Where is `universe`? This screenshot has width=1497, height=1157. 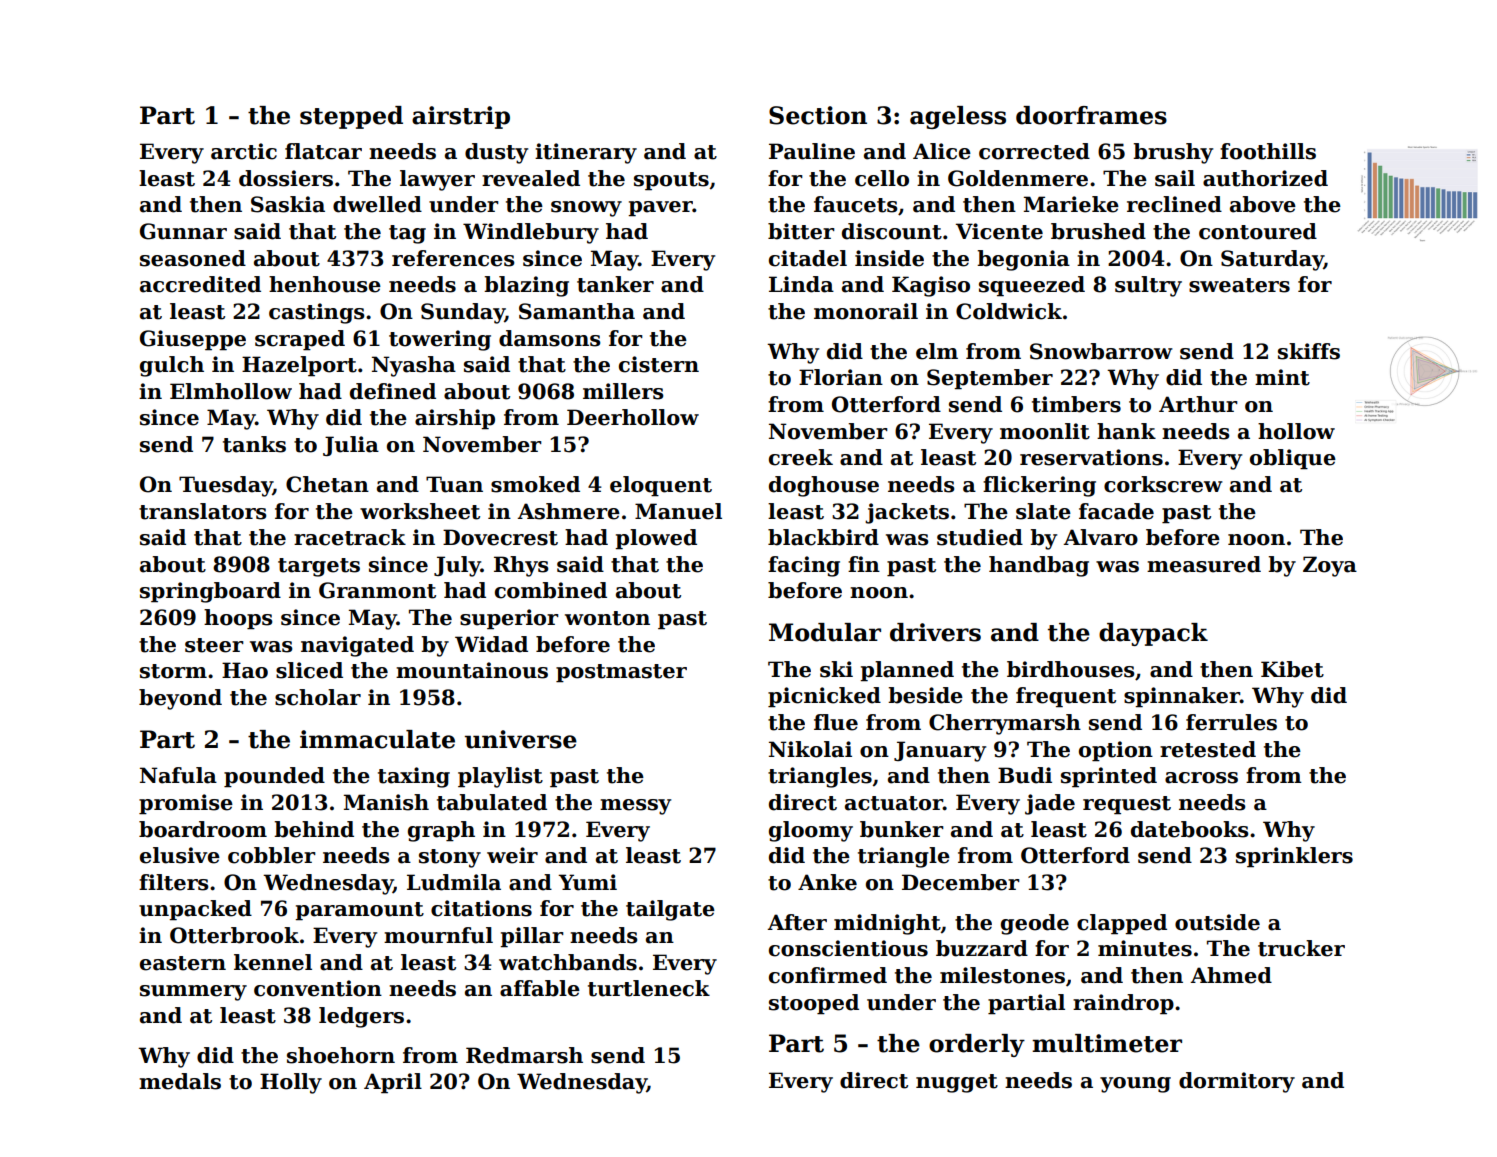 universe is located at coordinates (521, 739).
